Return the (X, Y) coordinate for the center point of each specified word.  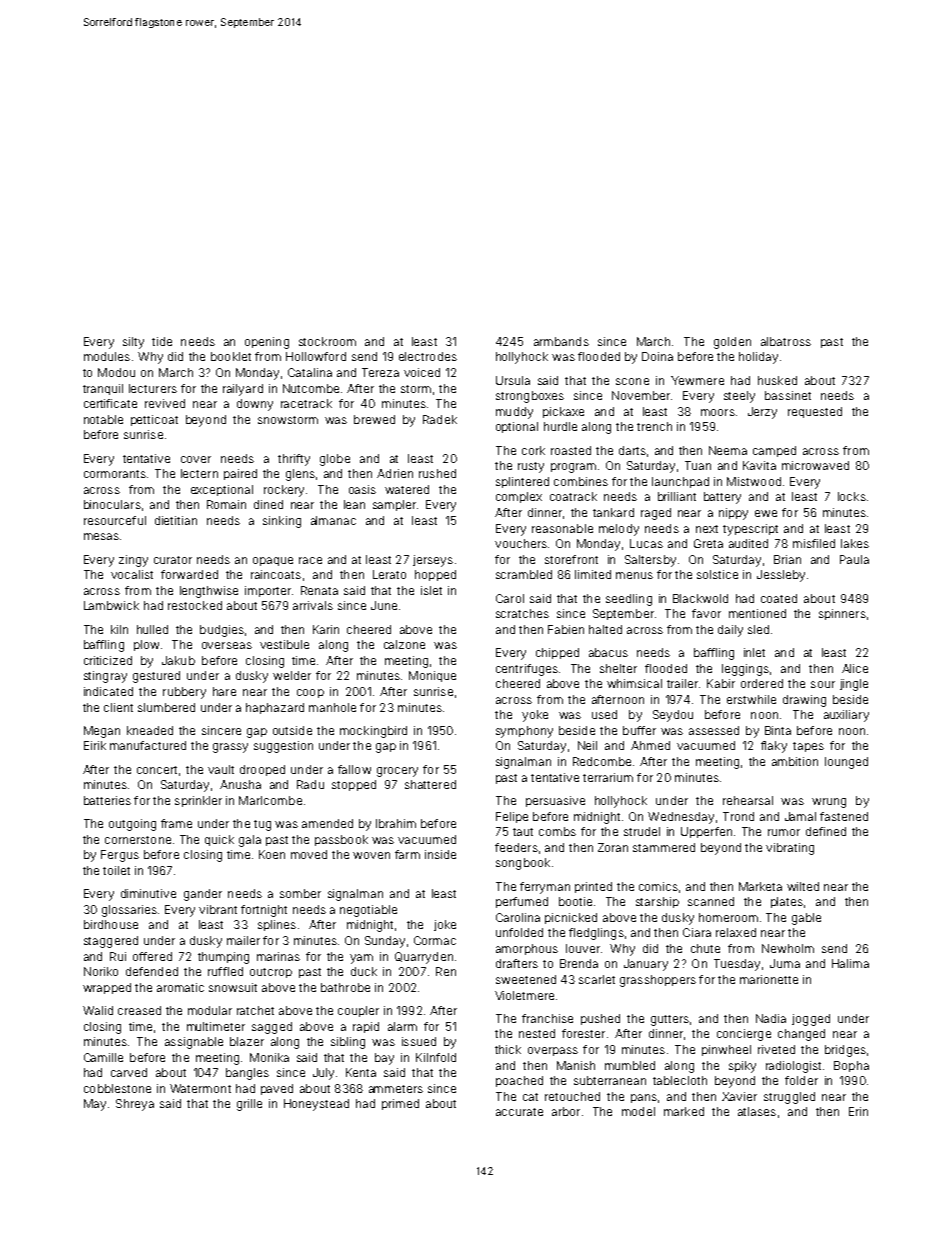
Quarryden (424, 958)
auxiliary (846, 716)
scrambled (524, 574)
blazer (247, 1041)
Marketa (760, 886)
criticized (108, 660)
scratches (522, 613)
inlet (754, 652)
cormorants (115, 474)
